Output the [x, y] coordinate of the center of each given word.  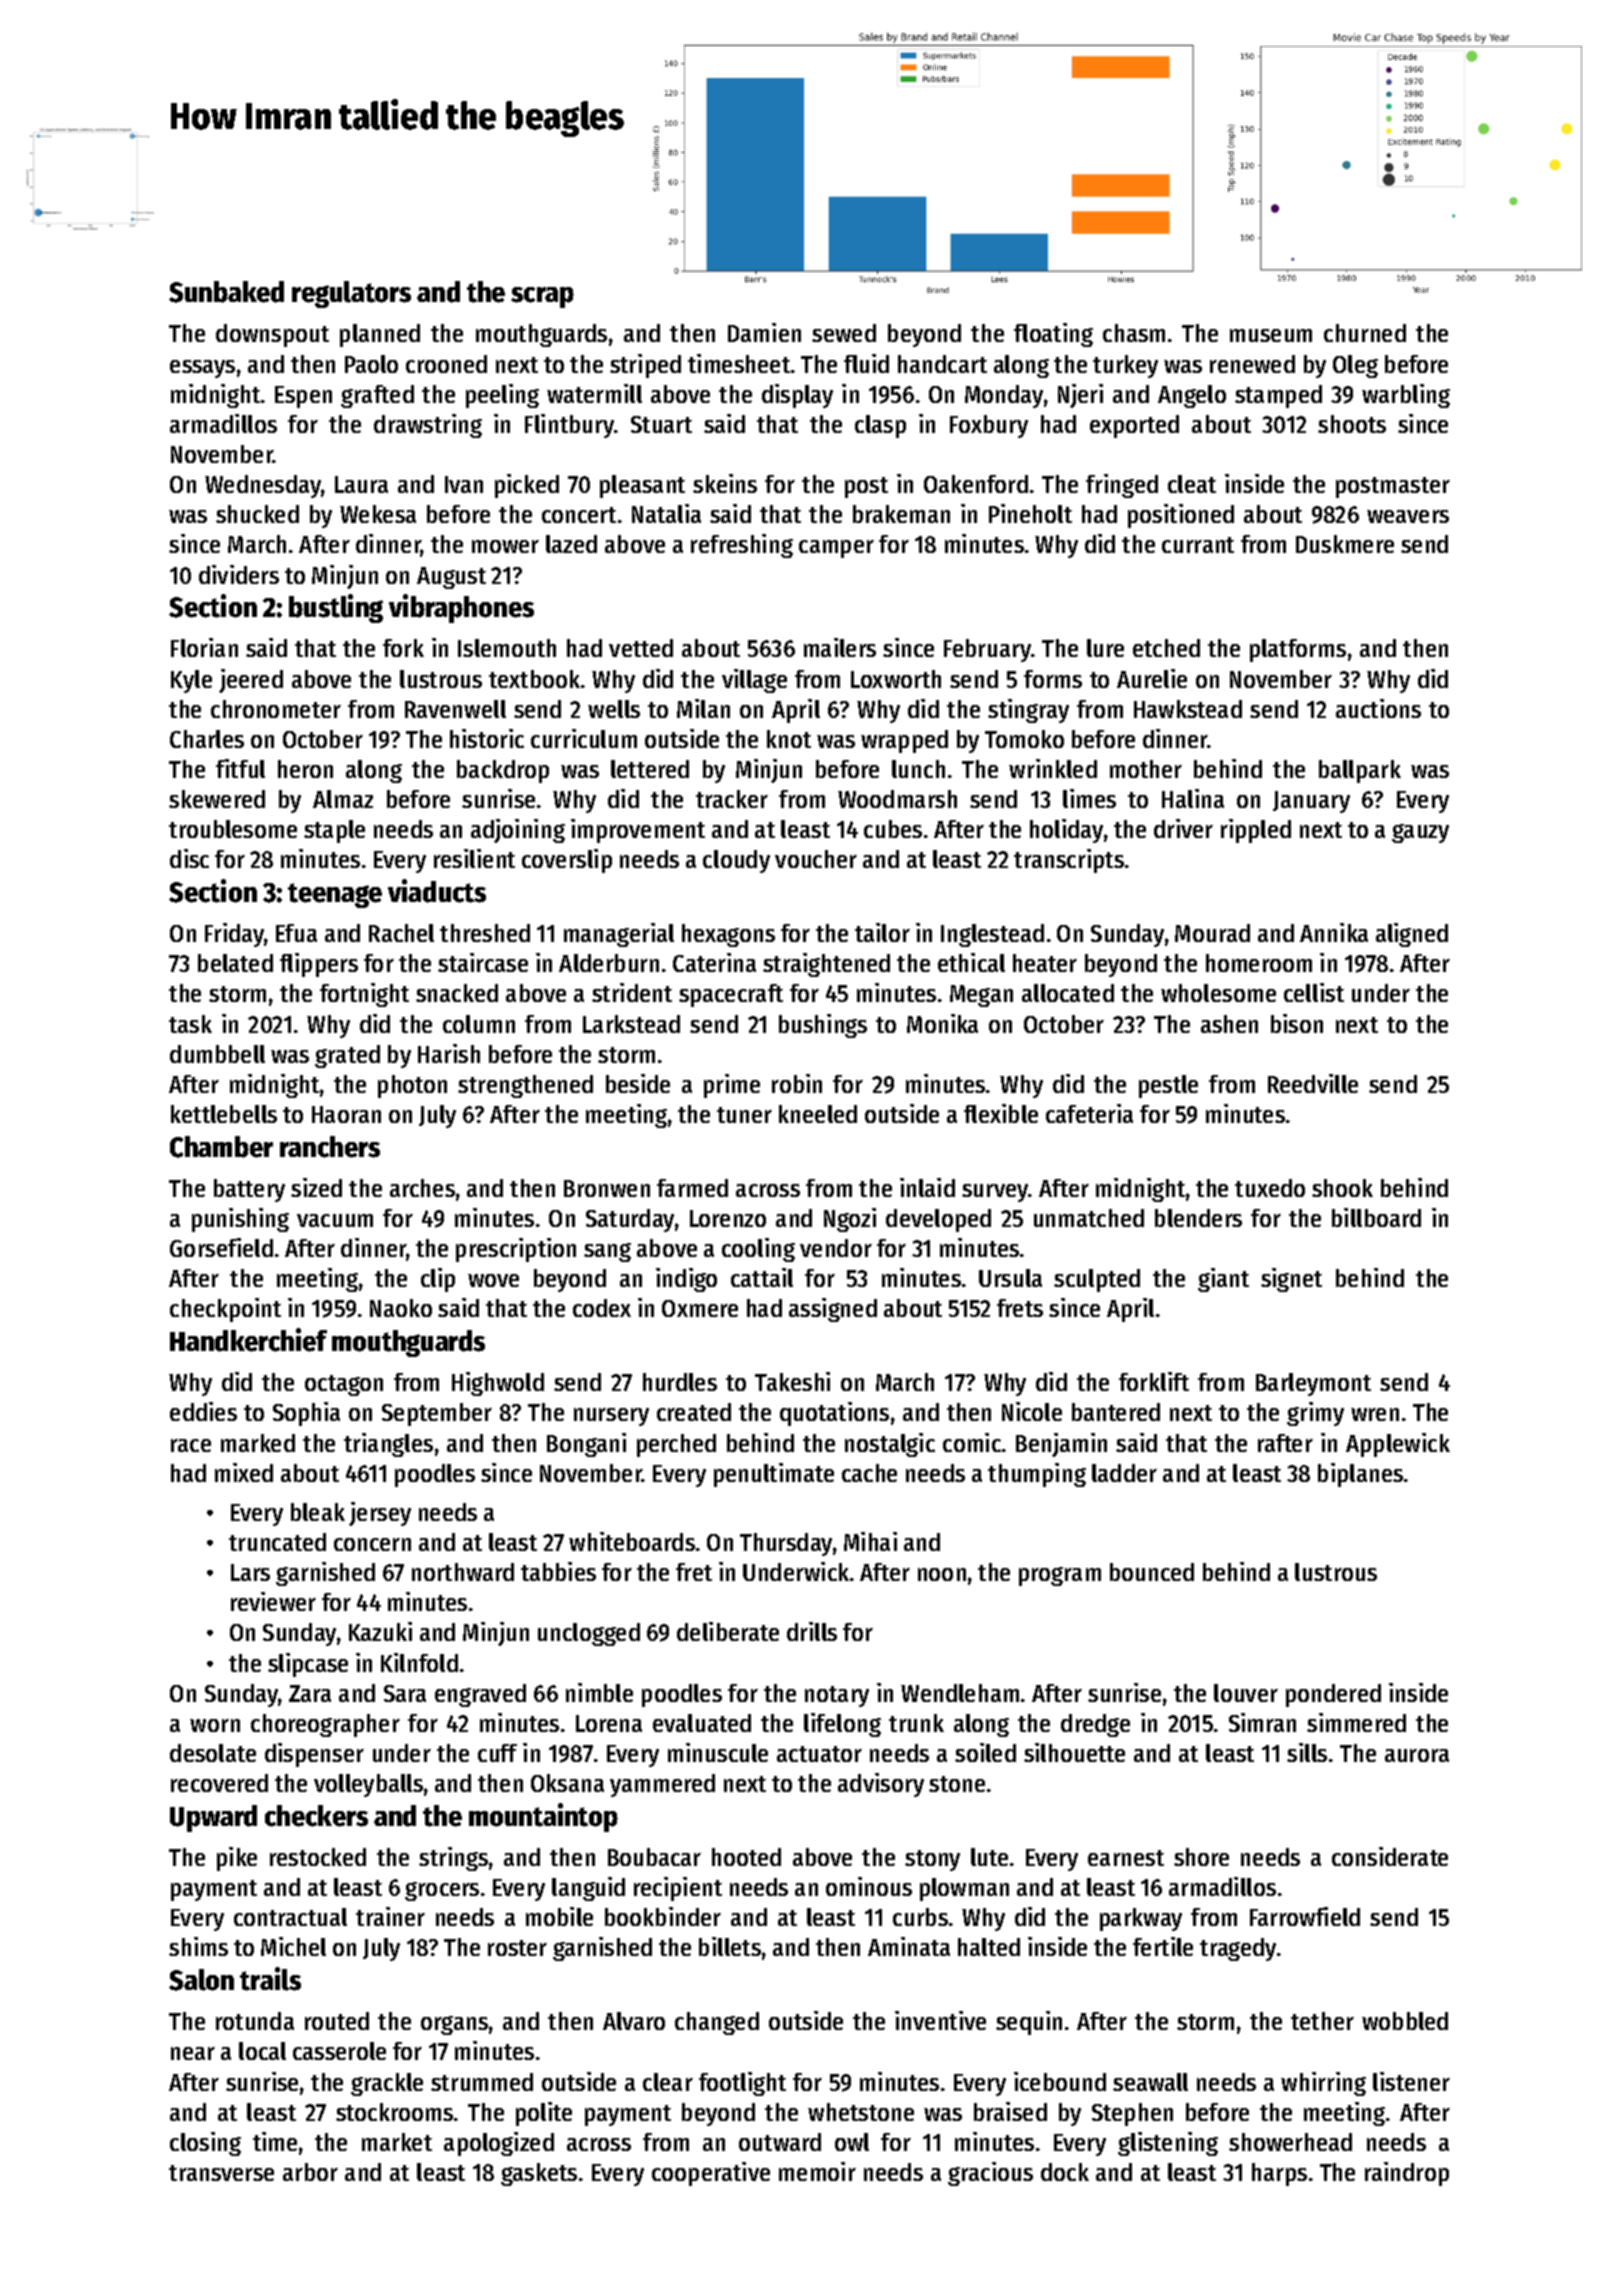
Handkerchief [248, 1340]
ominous [869, 1886]
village [754, 681]
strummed [482, 2082]
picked [527, 486]
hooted [746, 1857]
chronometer [276, 709]
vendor [836, 1248]
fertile [1163, 1946]
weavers [1408, 516]
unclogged [589, 1634]
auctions [1378, 708]
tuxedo [1270, 1188]
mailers [840, 647]
